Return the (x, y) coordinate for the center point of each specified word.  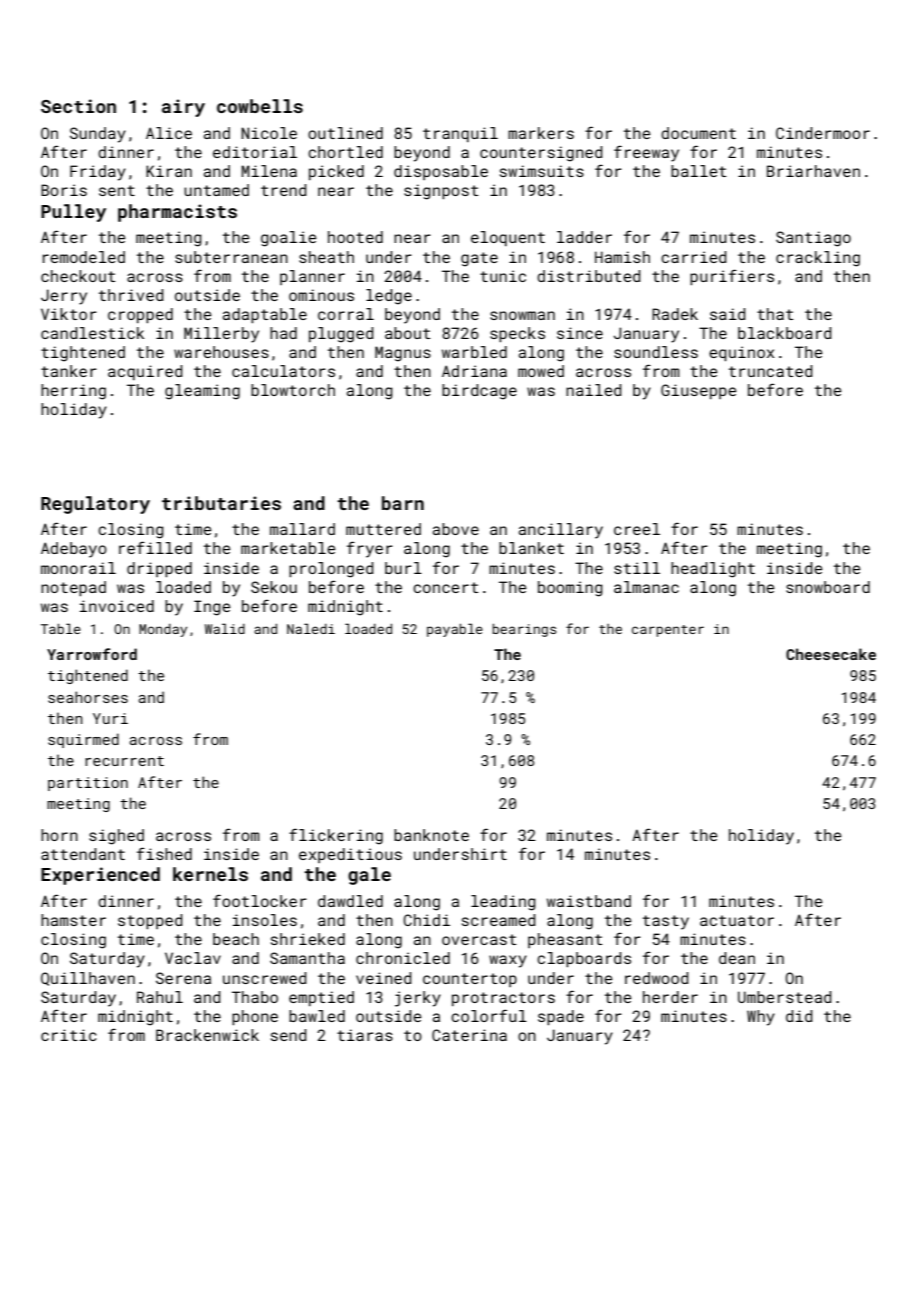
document (698, 133)
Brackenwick (207, 1035)
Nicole (269, 133)
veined (384, 978)
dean (737, 958)
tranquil (460, 134)
